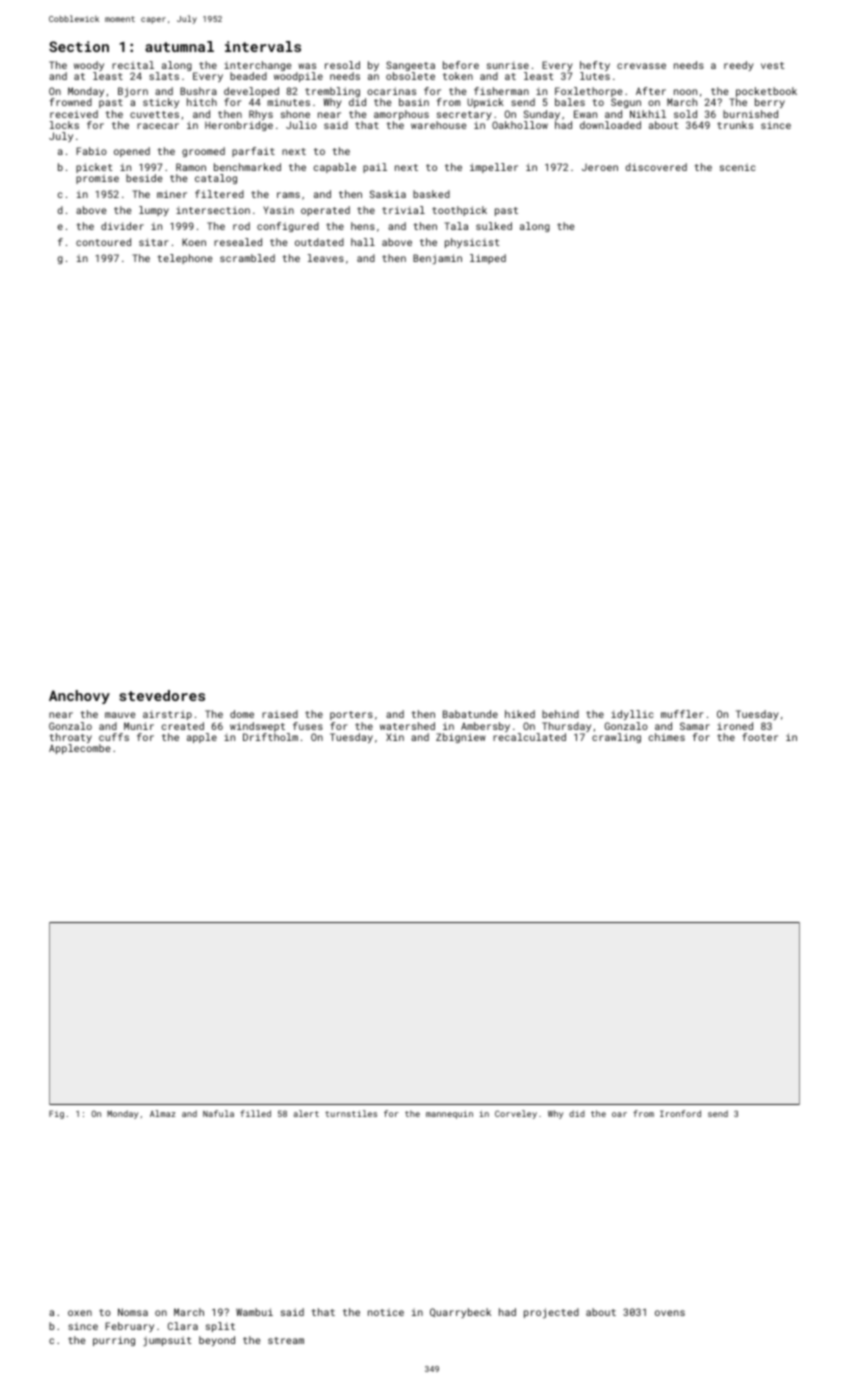  What do you see at coordinates (461, 65) in the screenshot?
I see `before` at bounding box center [461, 65].
